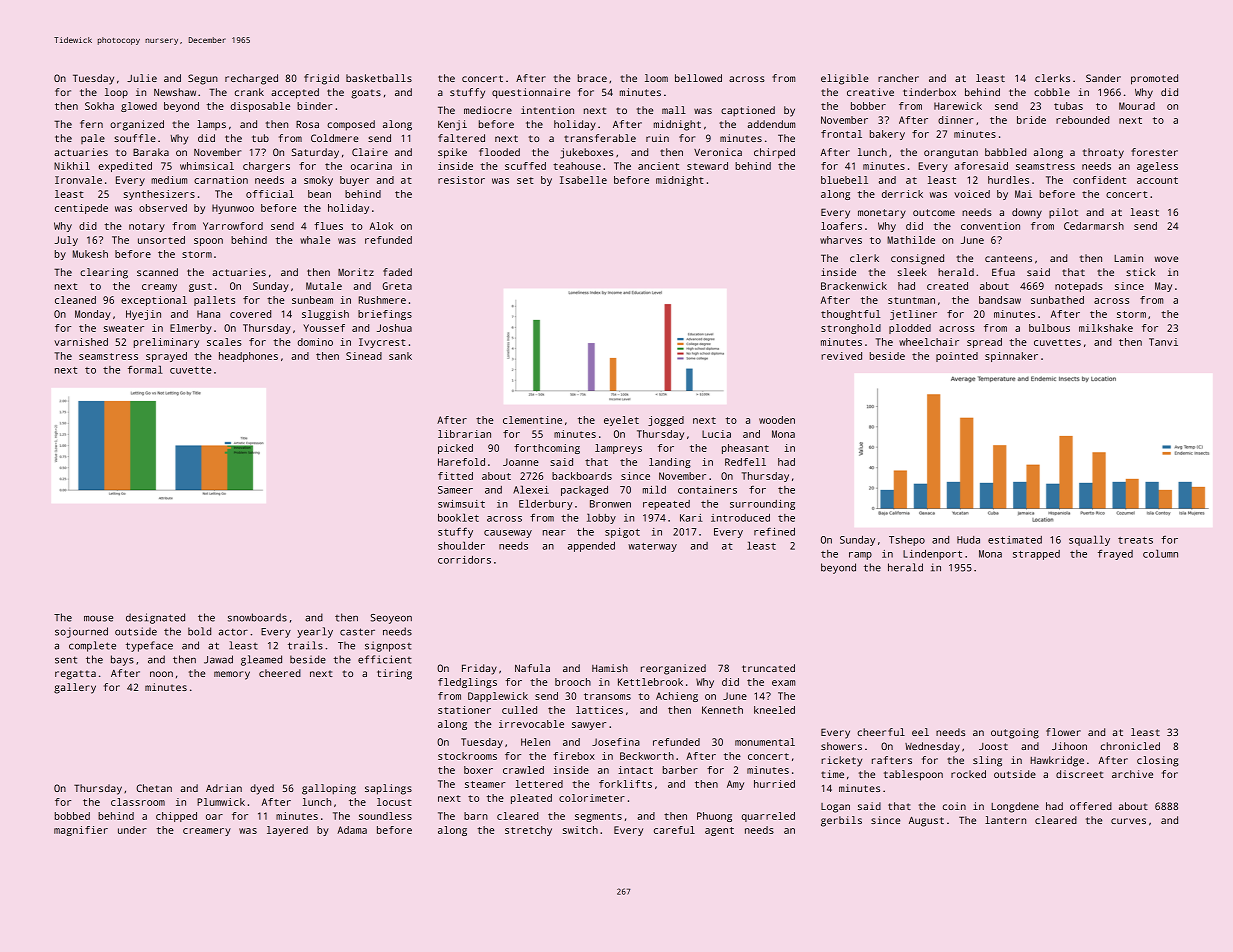 The height and width of the screenshot is (952, 1233). I want to click on faded, so click(397, 272).
